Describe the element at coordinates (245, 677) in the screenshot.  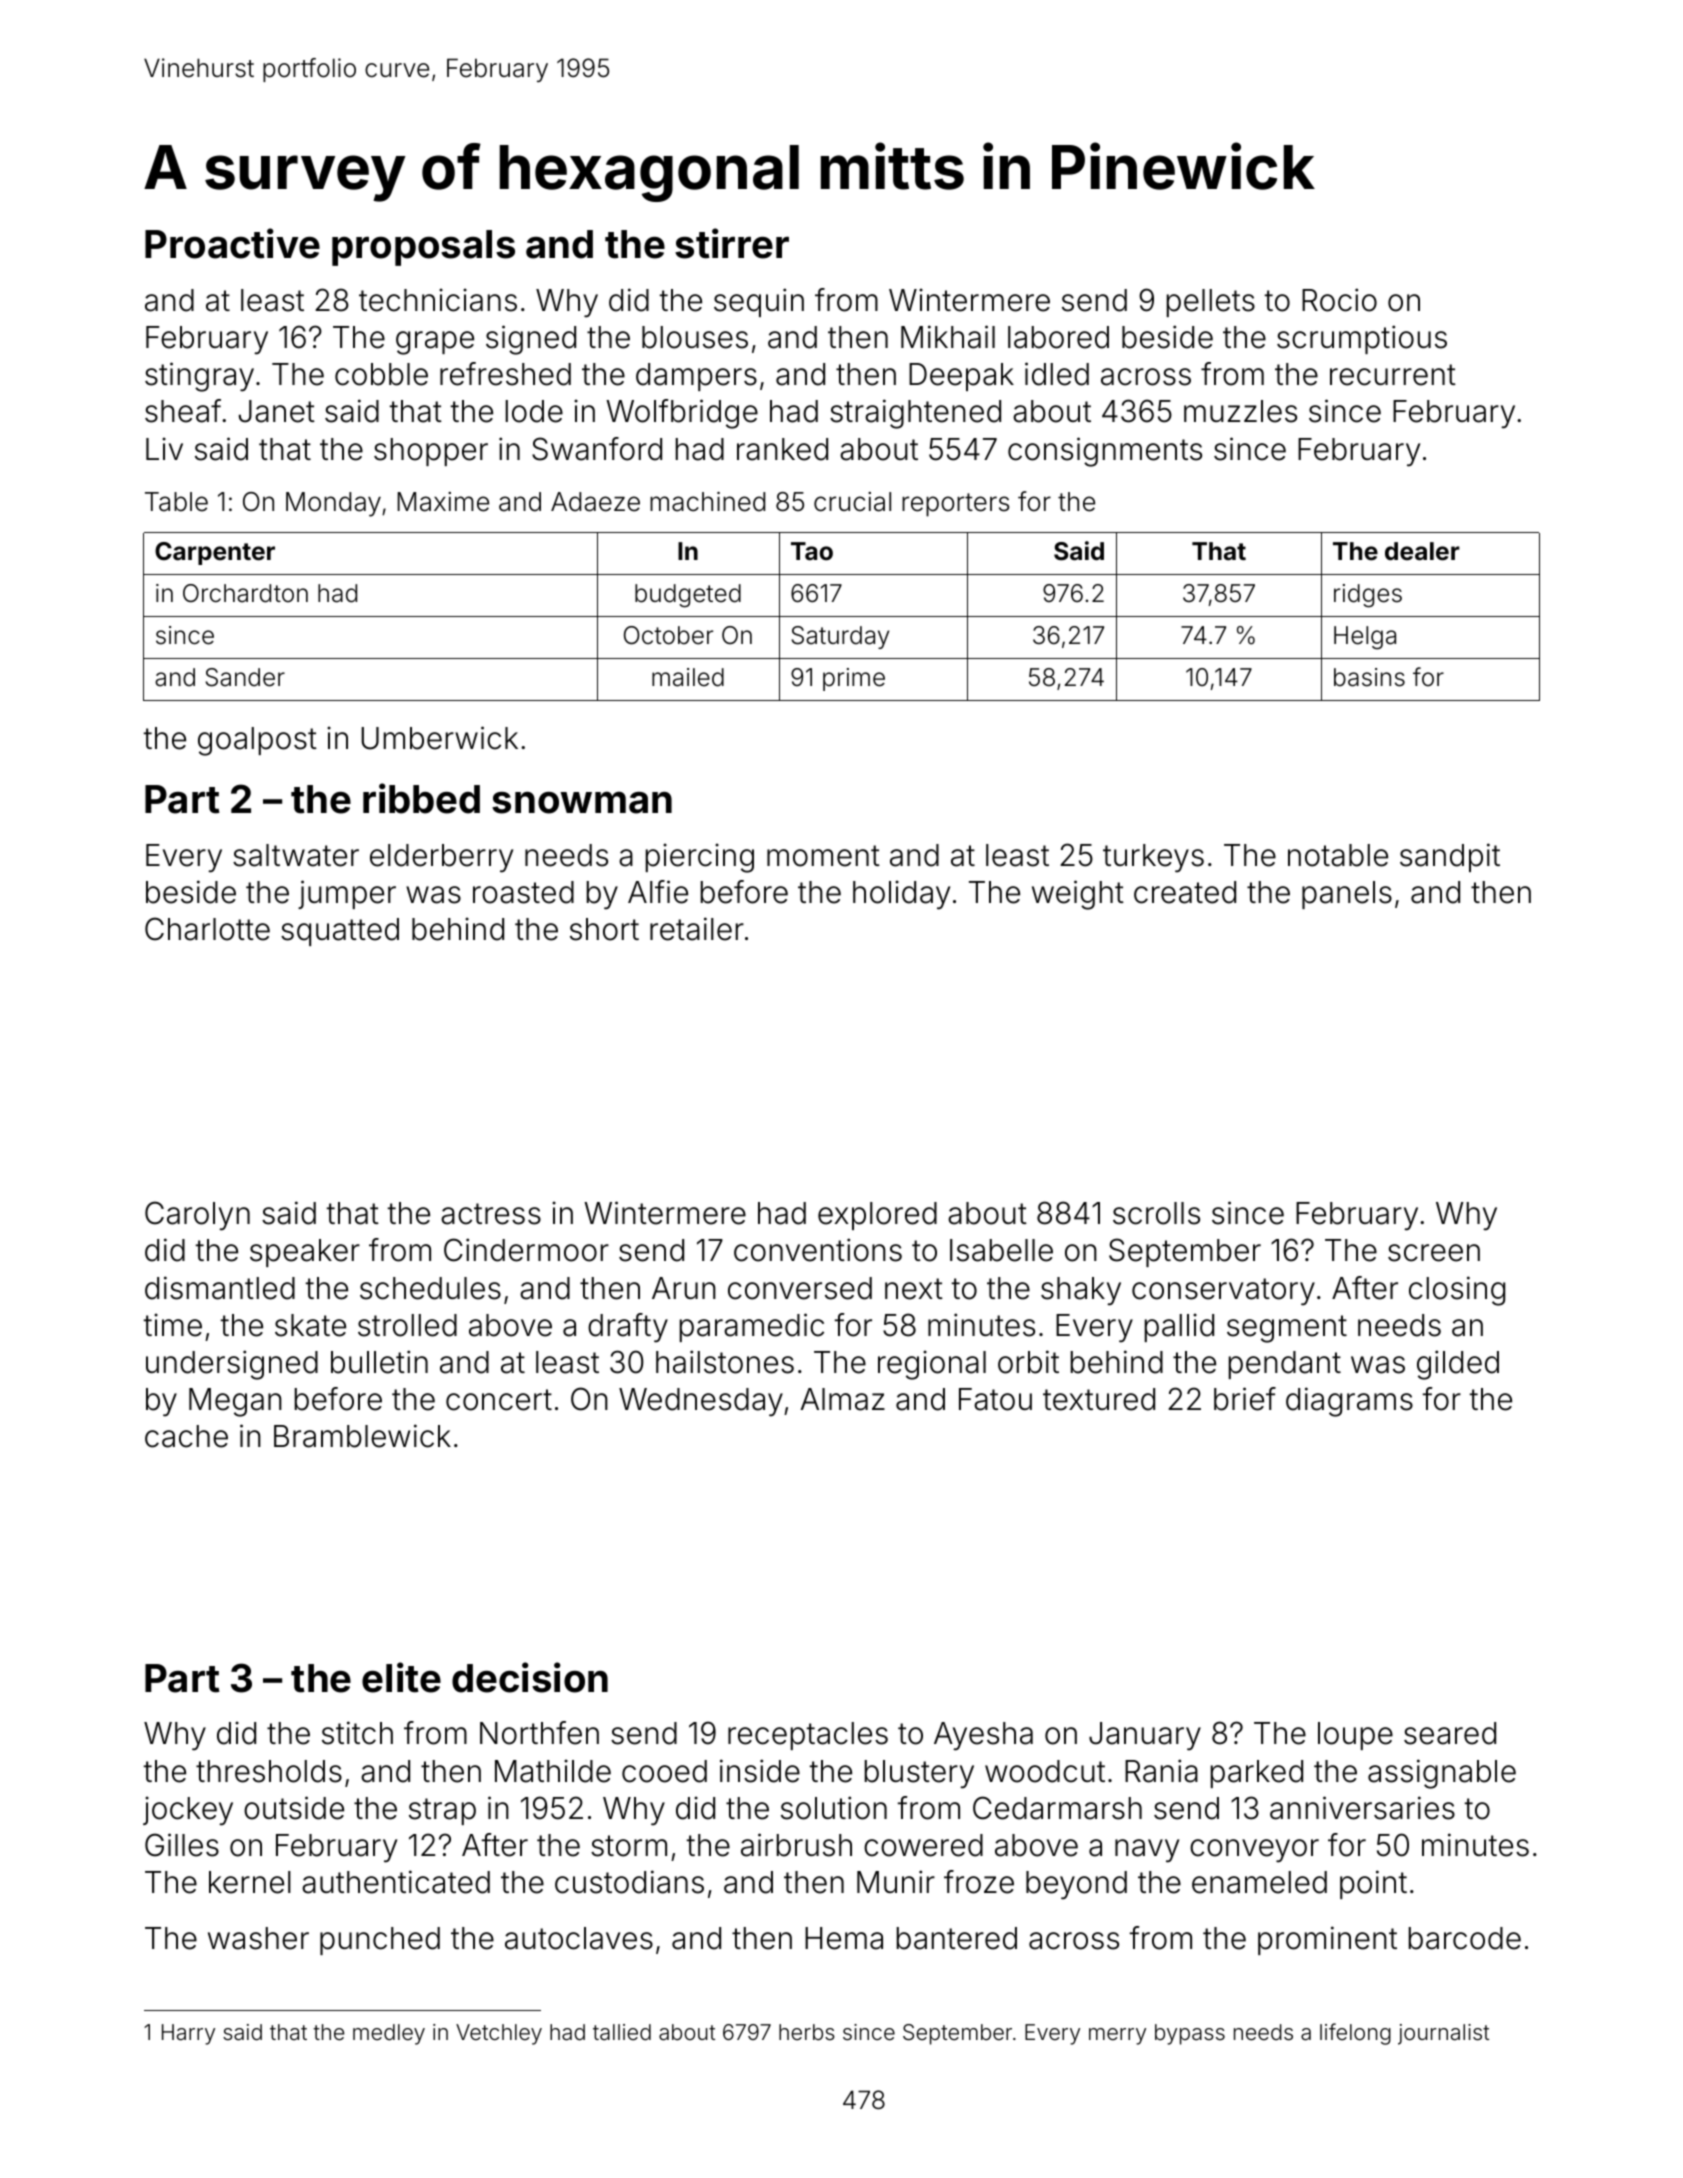
I see `Sander` at that location.
